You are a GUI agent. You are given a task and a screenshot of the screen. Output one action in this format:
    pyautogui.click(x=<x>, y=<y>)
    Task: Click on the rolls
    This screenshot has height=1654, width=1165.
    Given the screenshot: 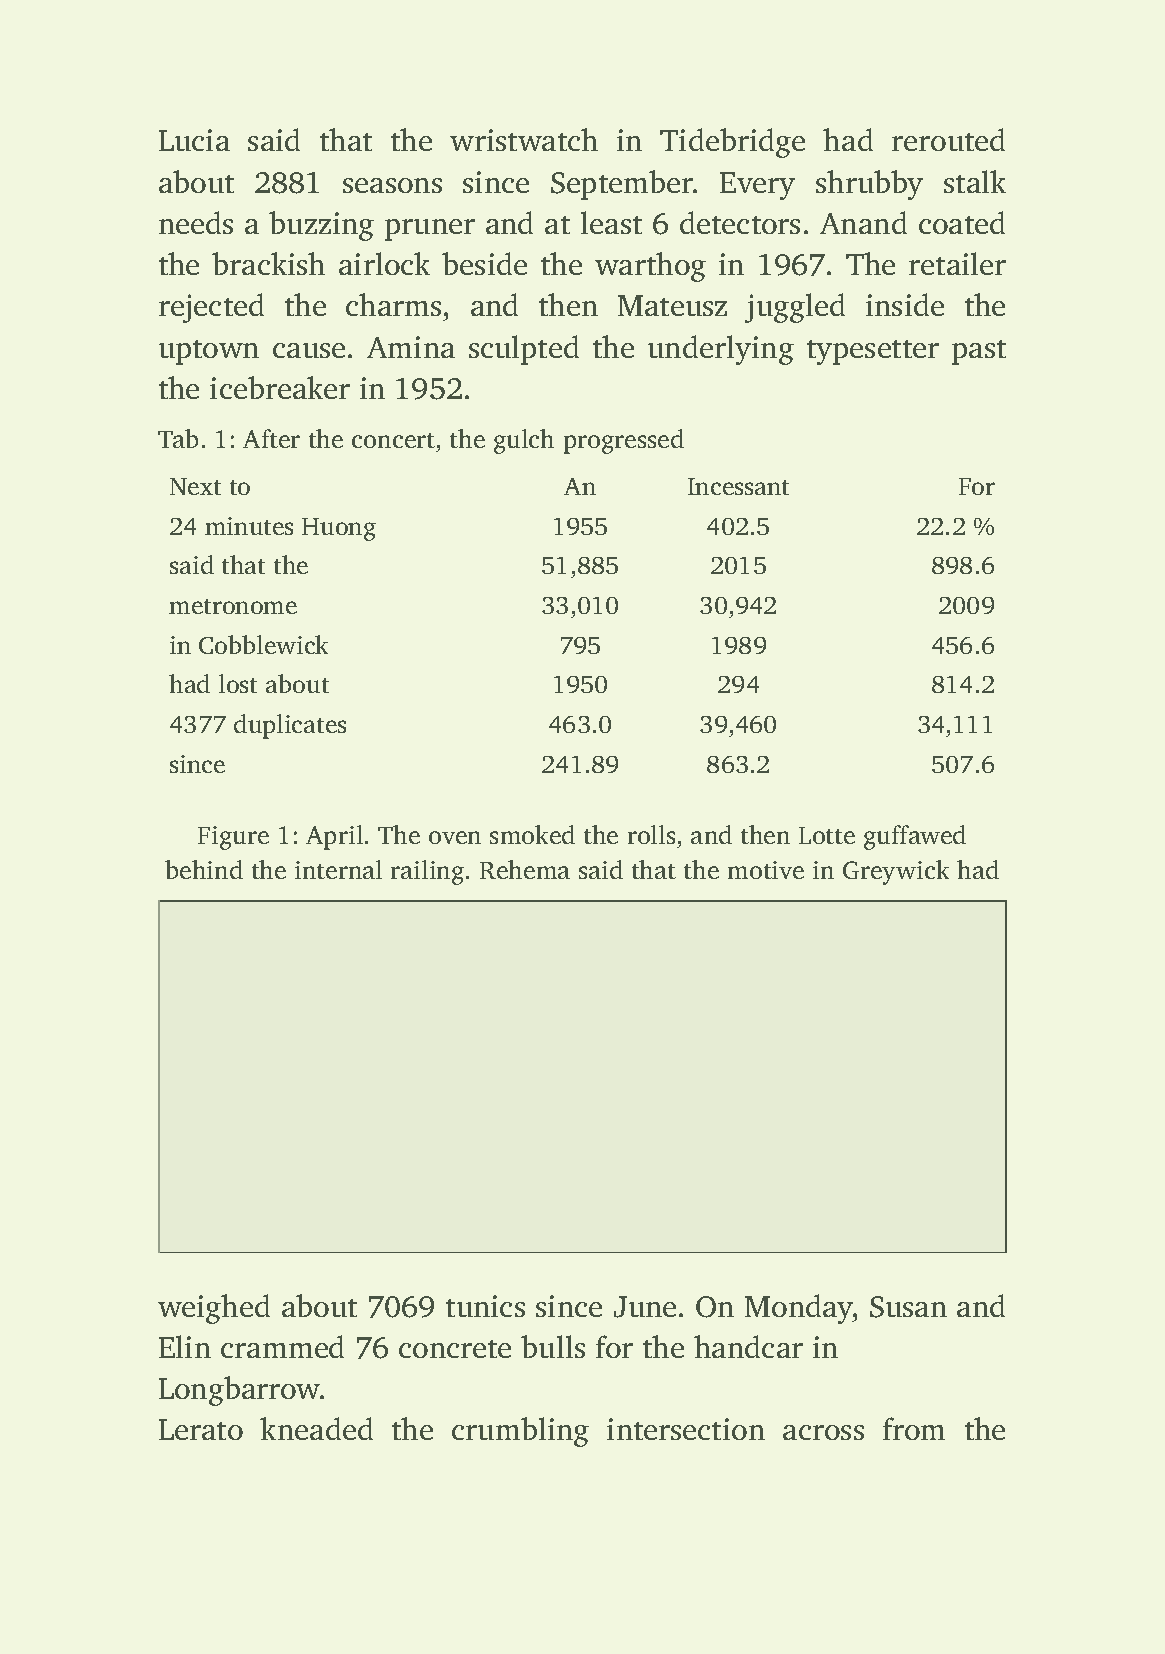 What is the action you would take?
    pyautogui.click(x=651, y=834)
